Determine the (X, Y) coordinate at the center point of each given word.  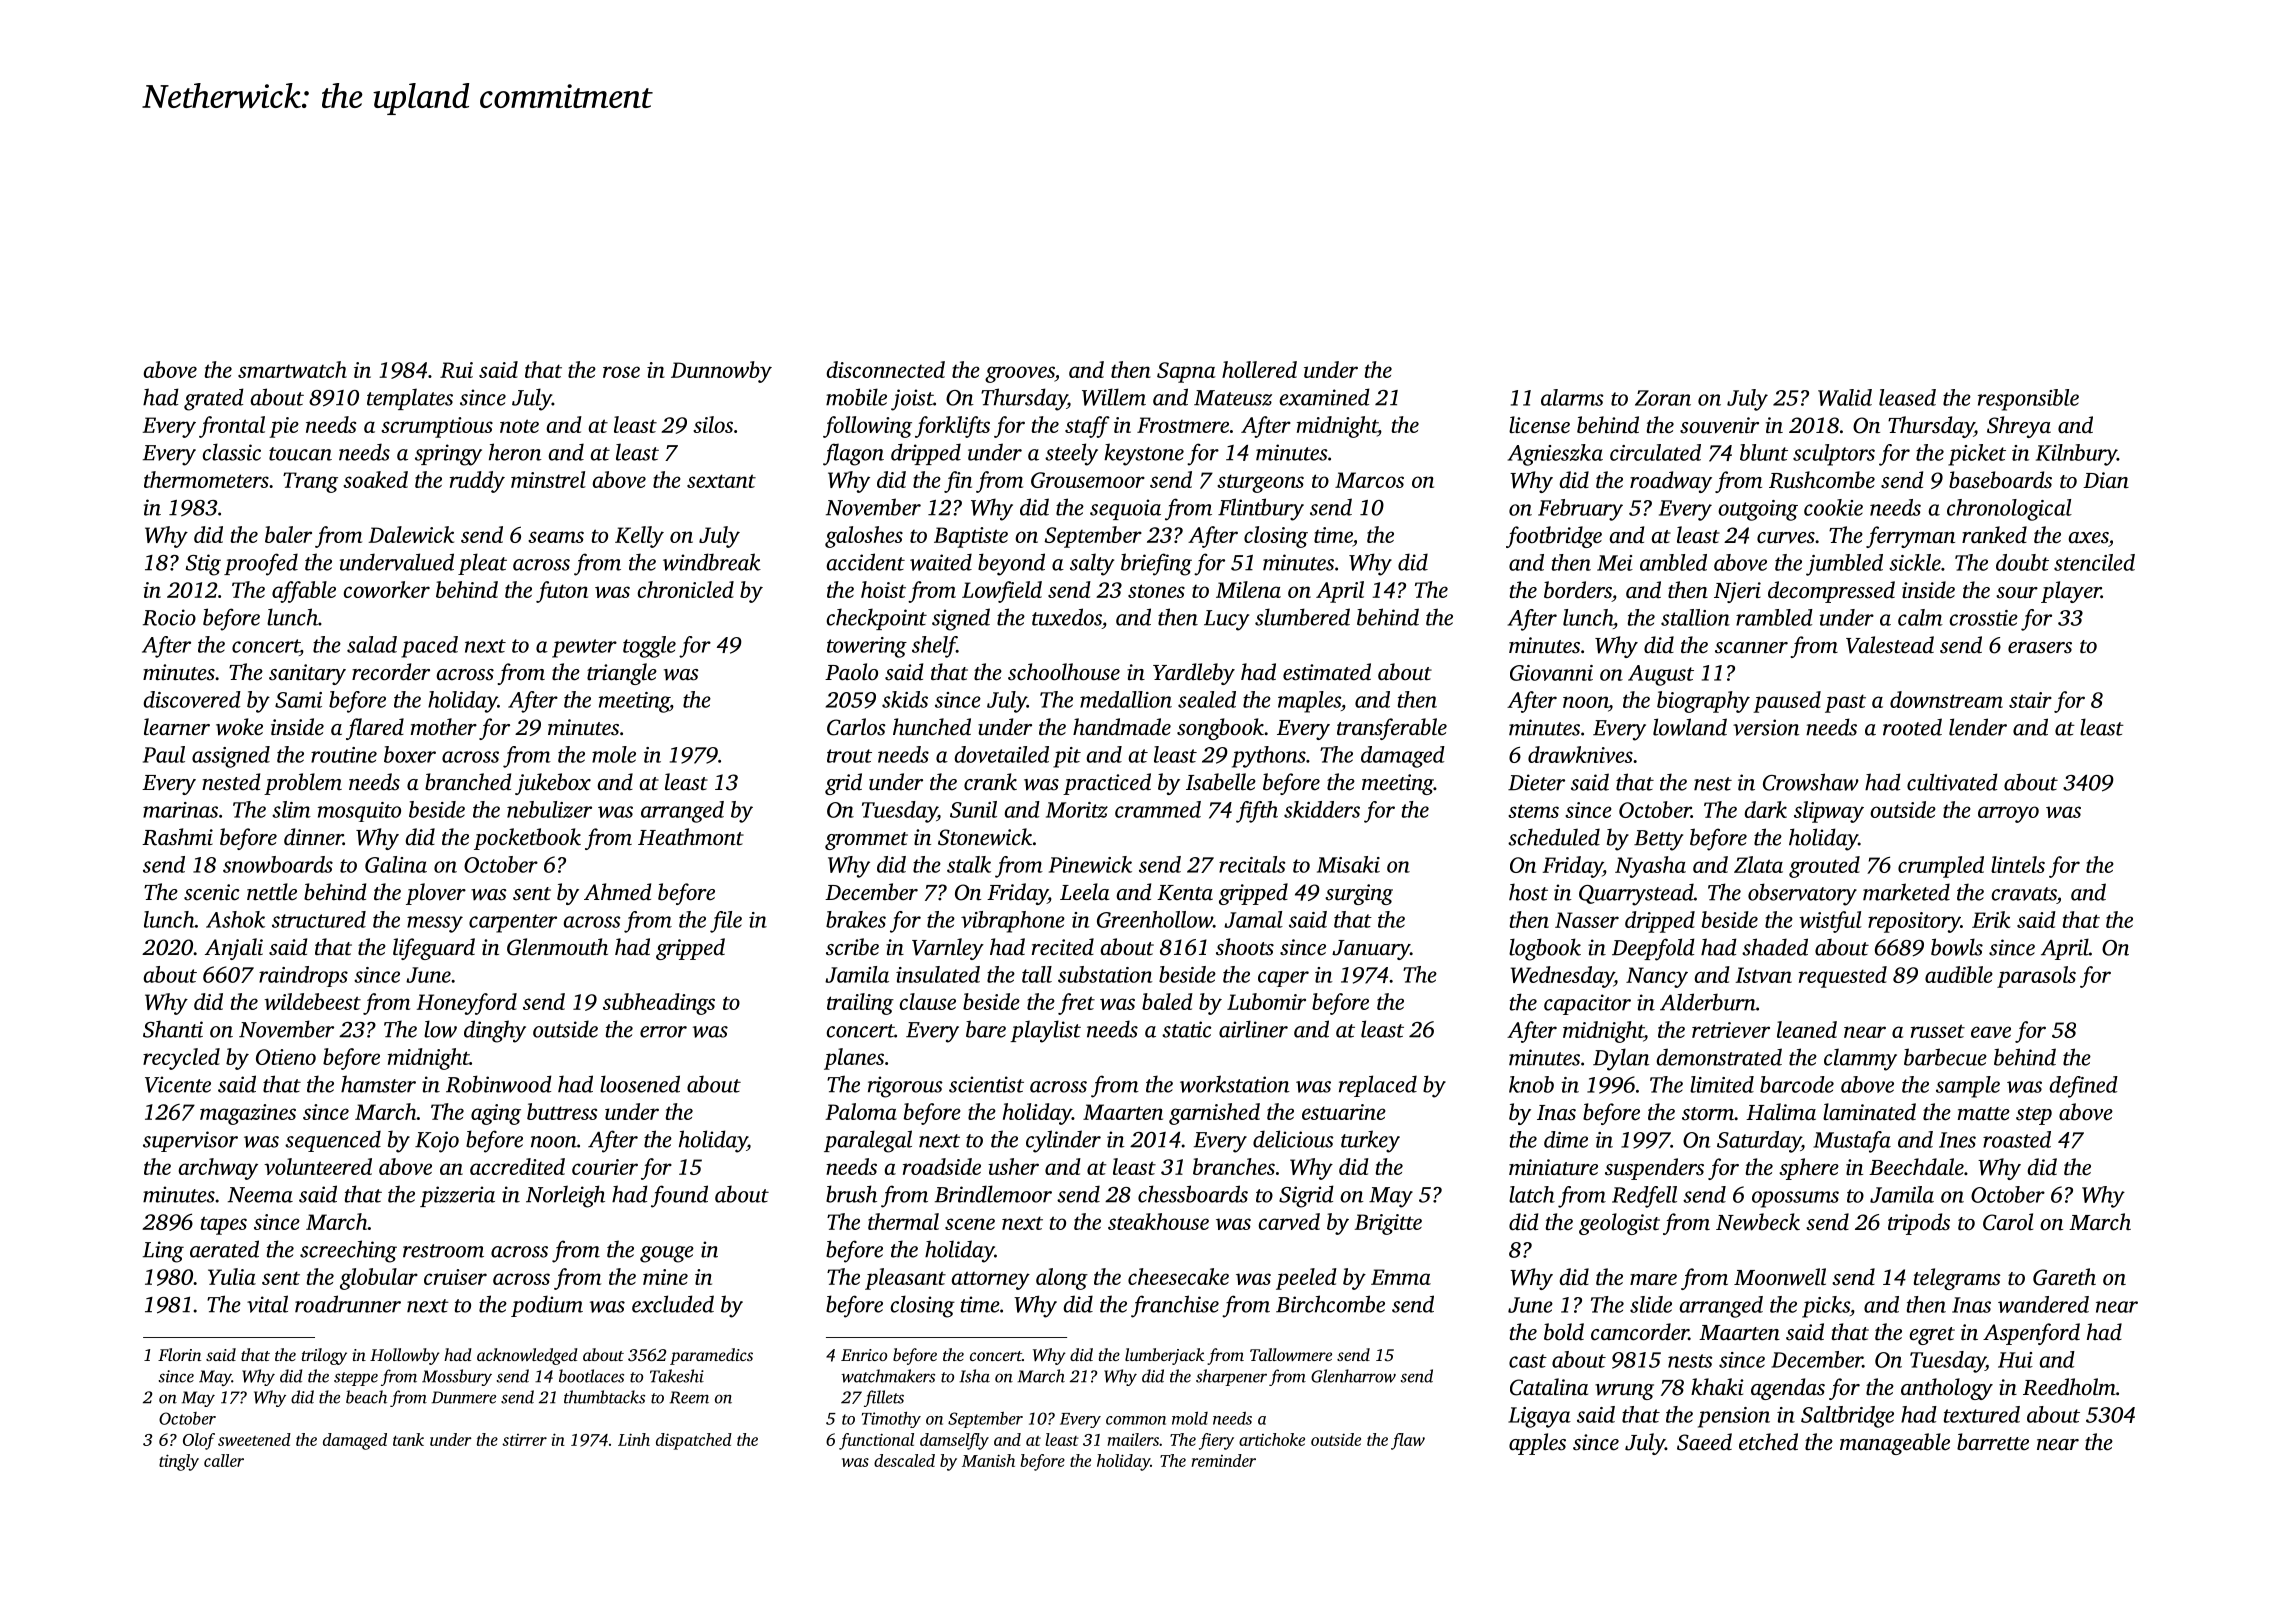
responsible (2028, 400)
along (1062, 1279)
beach (366, 1397)
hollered (1259, 369)
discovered (192, 699)
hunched (932, 727)
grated (214, 399)
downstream (1946, 699)
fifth (1257, 812)
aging (496, 1114)
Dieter (1536, 782)
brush (851, 1194)
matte (1984, 1114)
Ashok (235, 919)
